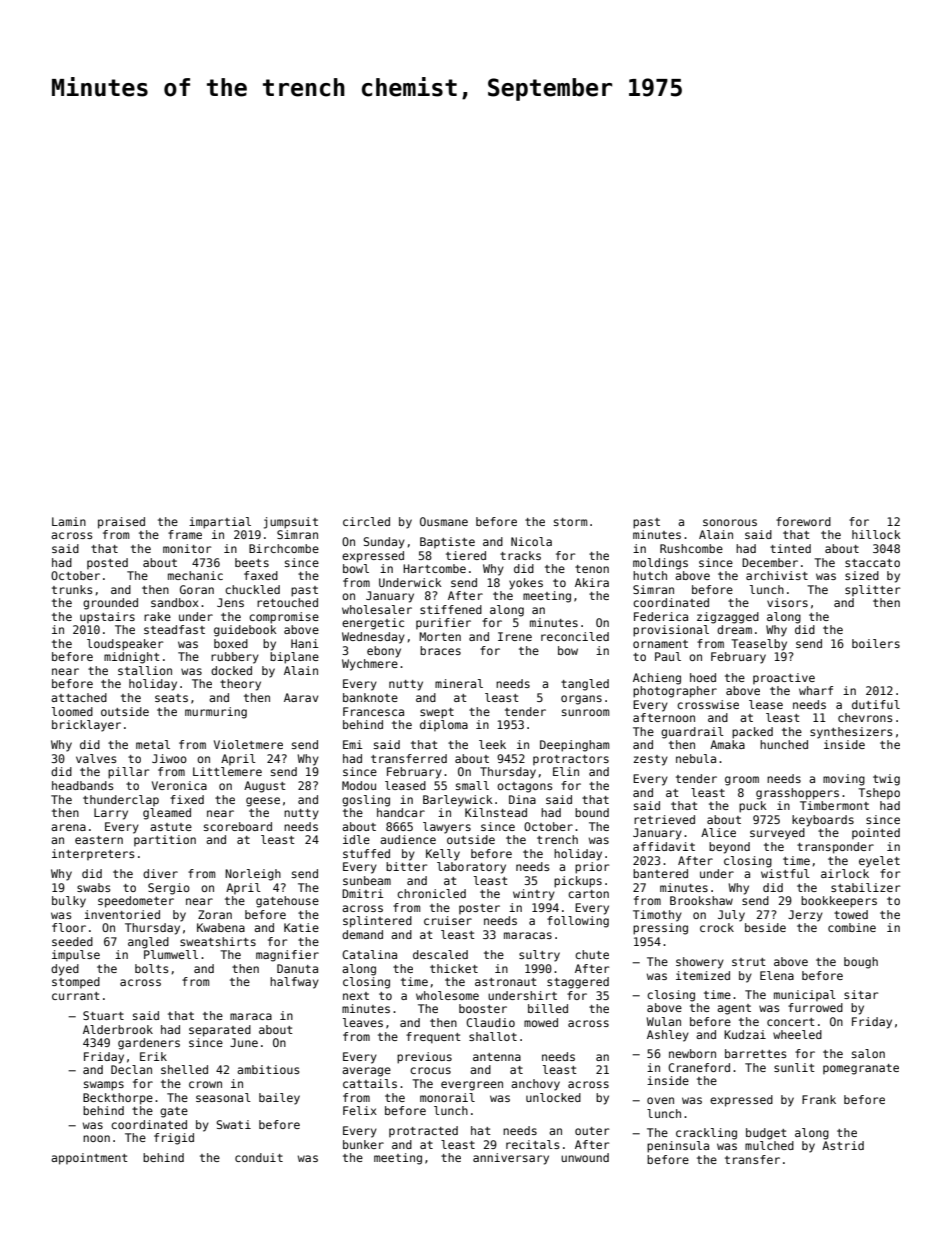 The image size is (952, 1233). I want to click on Felix, so click(360, 1110).
